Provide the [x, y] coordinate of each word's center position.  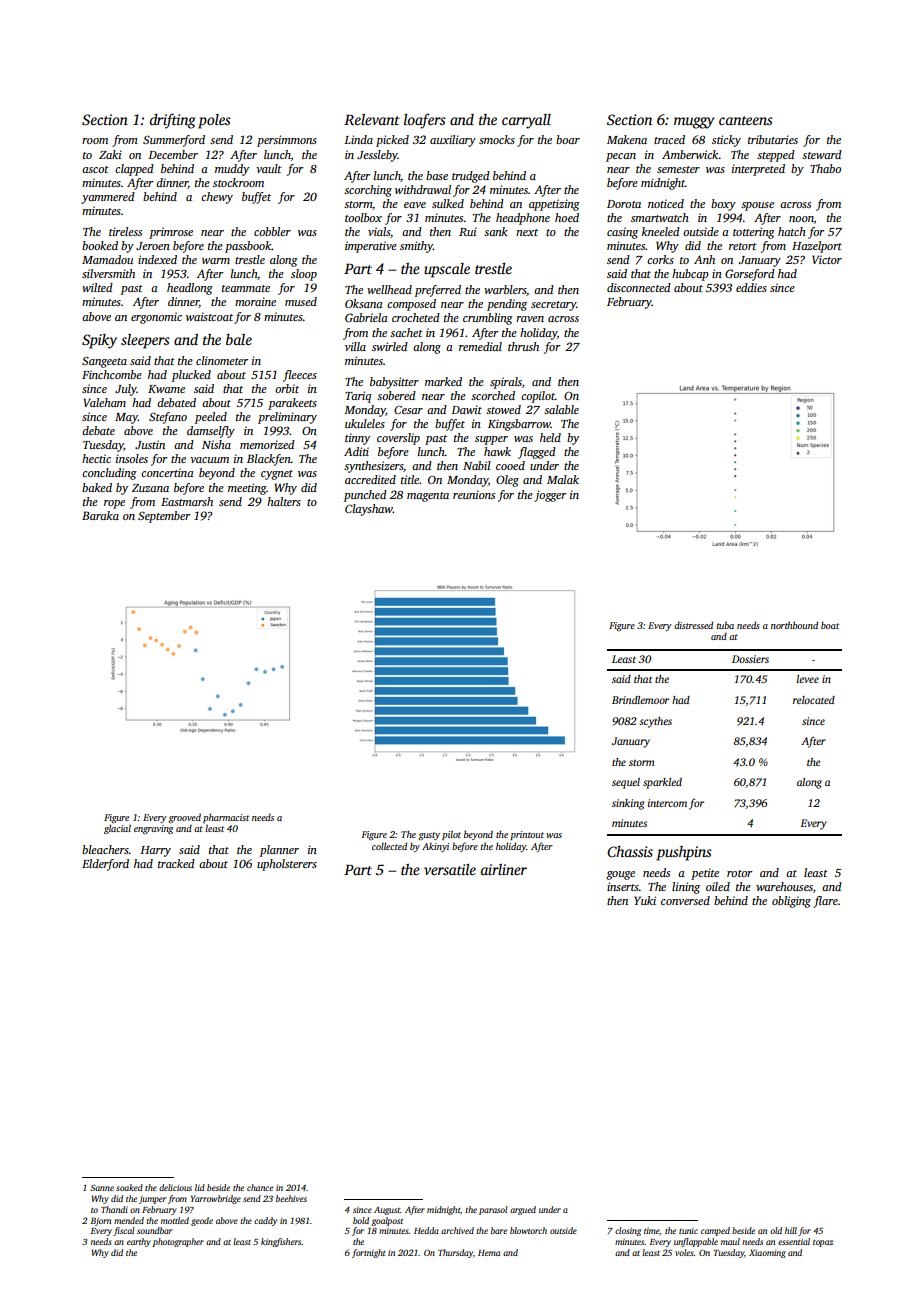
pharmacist [226, 818]
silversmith [108, 273]
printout [527, 835]
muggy [694, 123]
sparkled [662, 783]
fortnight [369, 1253]
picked [392, 141]
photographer [178, 1242]
